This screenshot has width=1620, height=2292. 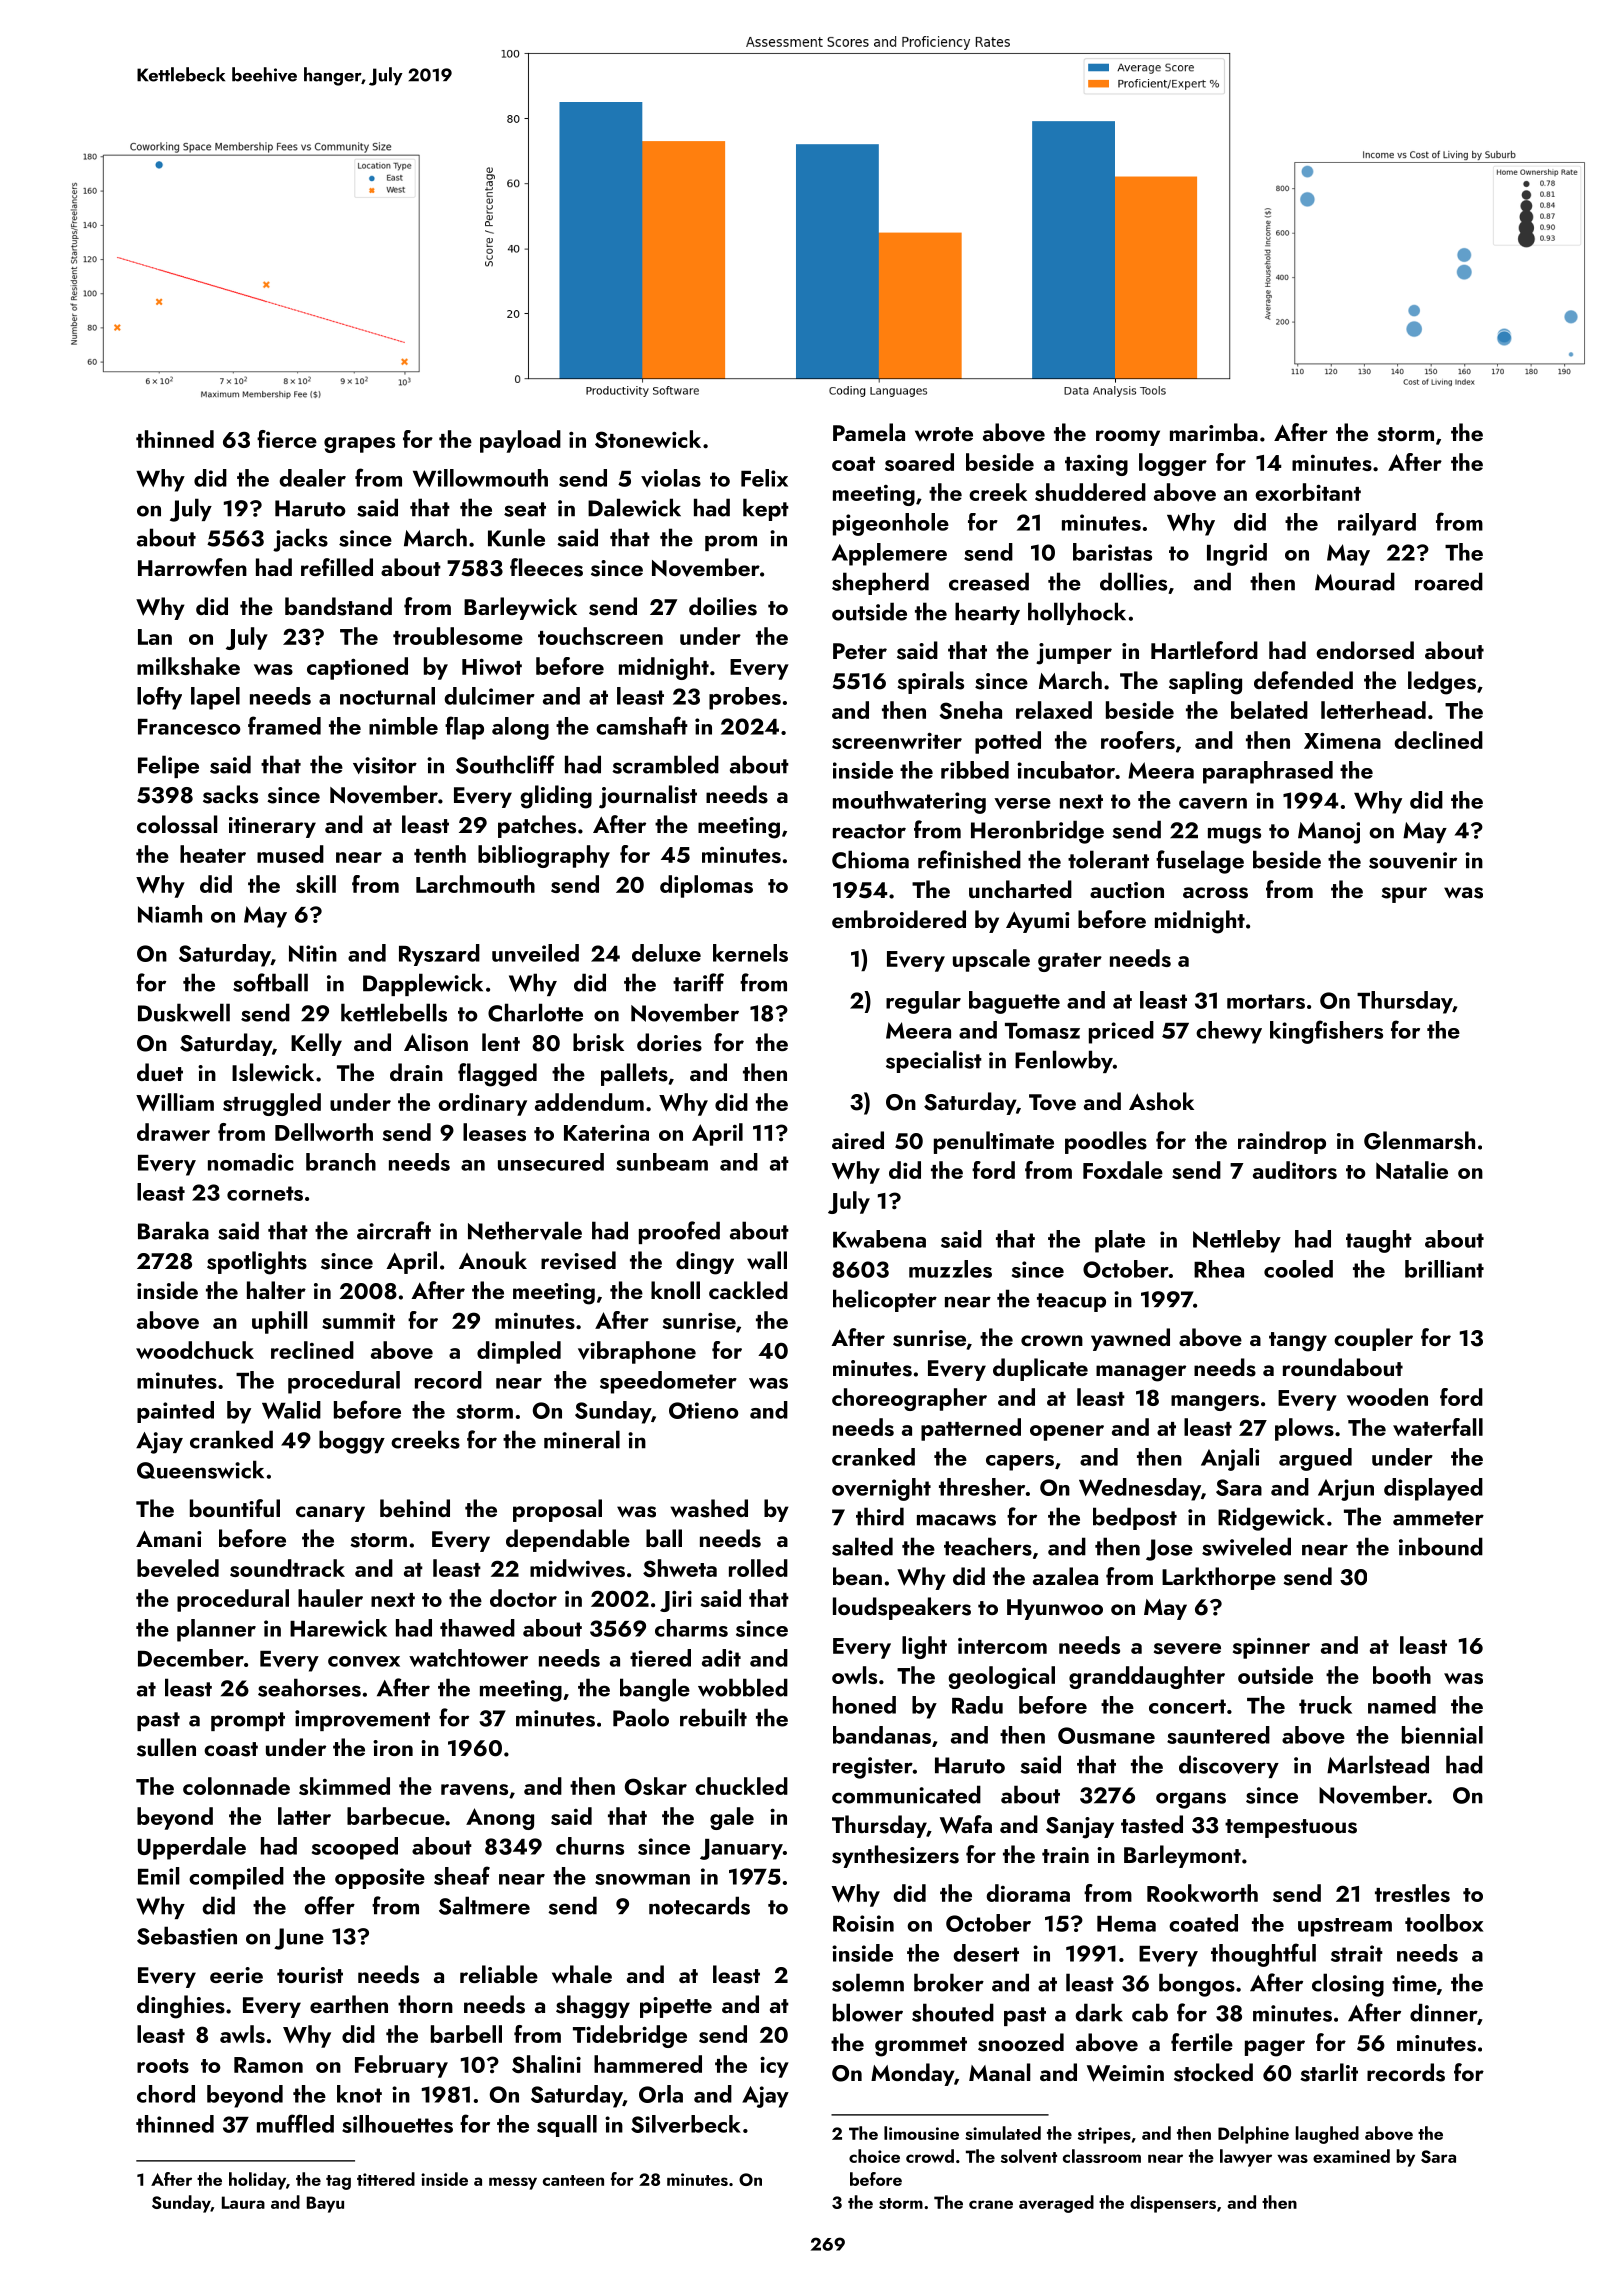 What do you see at coordinates (1298, 1269) in the screenshot?
I see `cooled` at bounding box center [1298, 1269].
